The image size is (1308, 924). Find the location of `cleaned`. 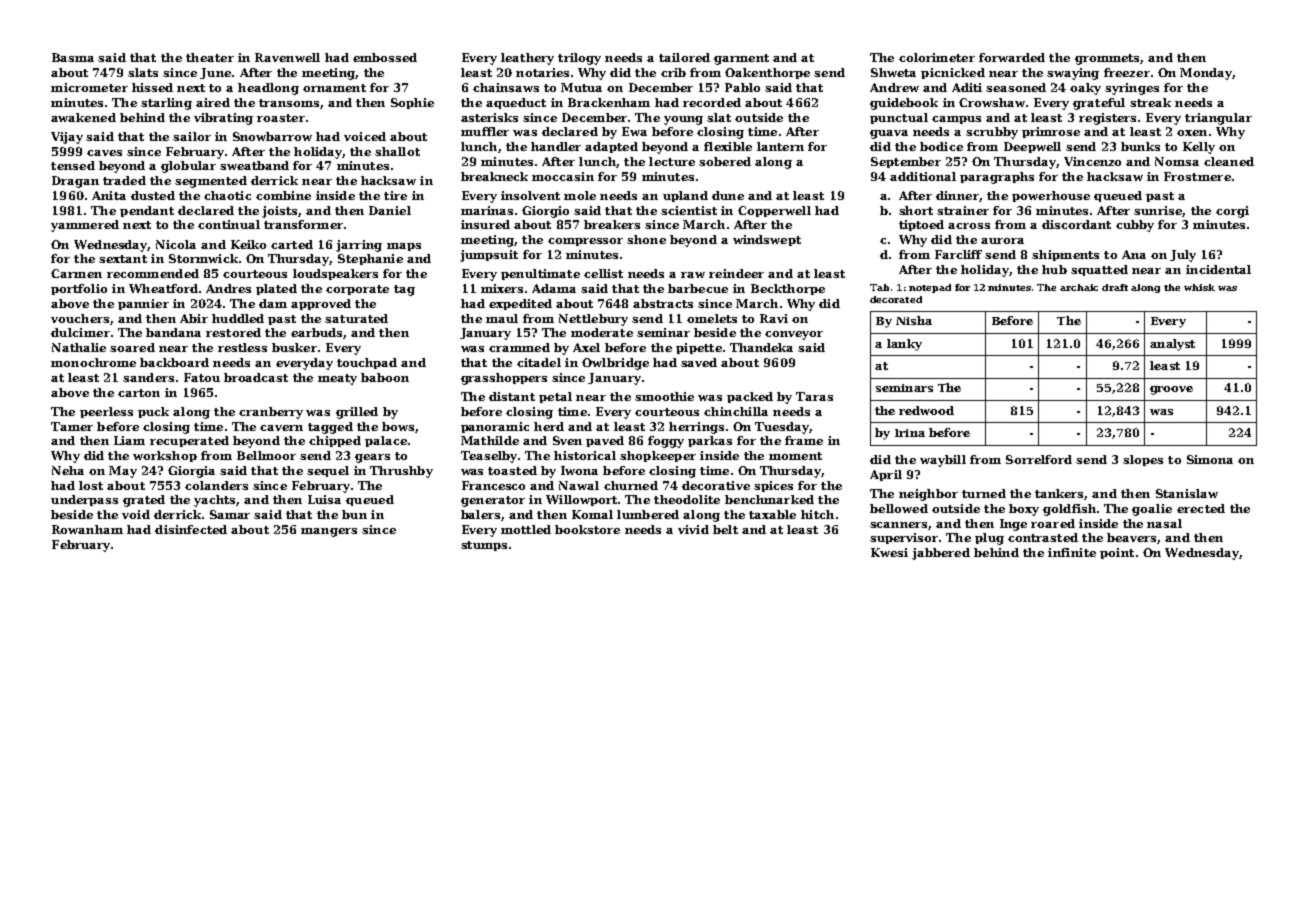

cleaned is located at coordinates (1229, 161).
